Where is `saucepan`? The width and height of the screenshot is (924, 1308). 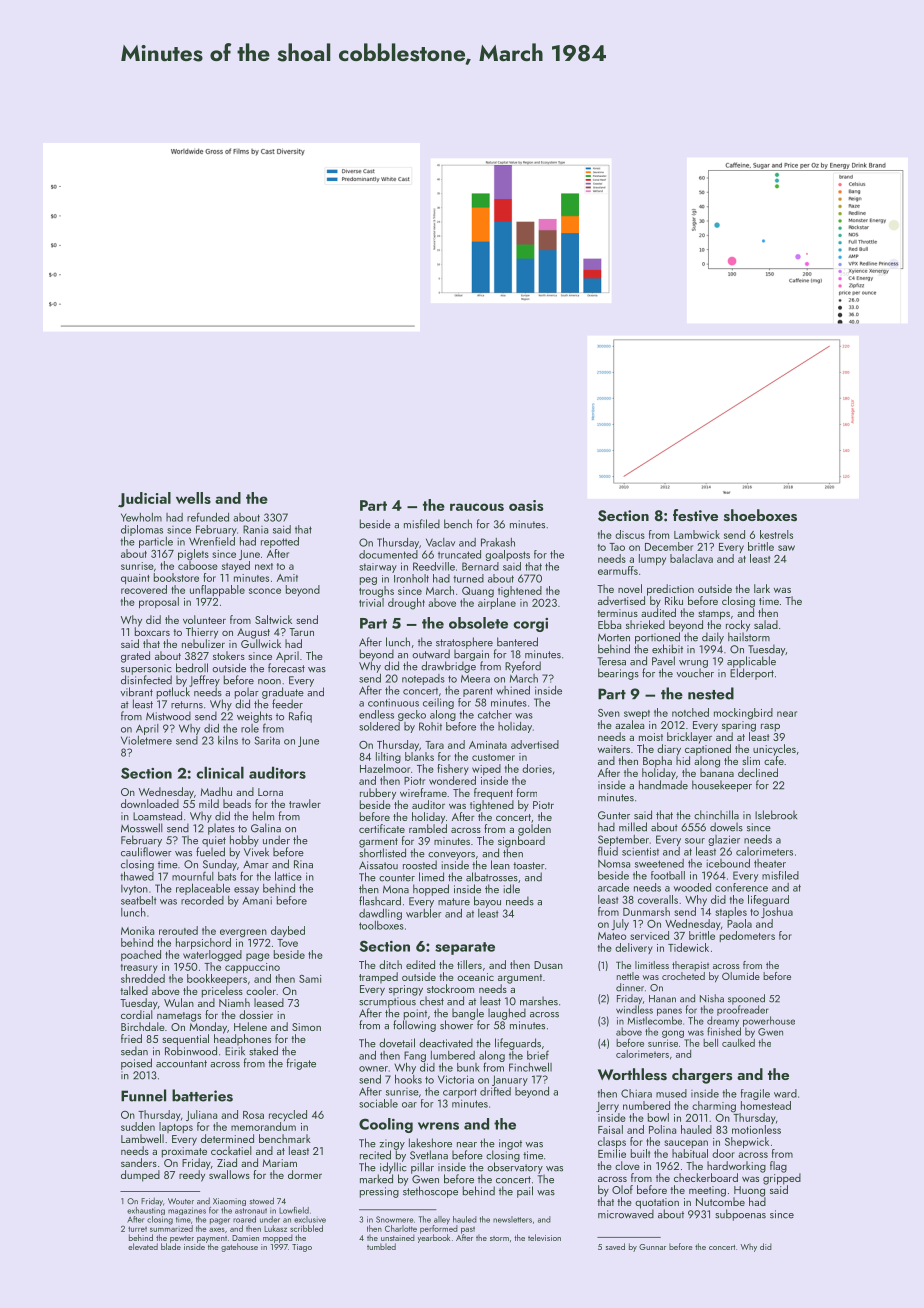 saucepan is located at coordinates (686, 1144).
